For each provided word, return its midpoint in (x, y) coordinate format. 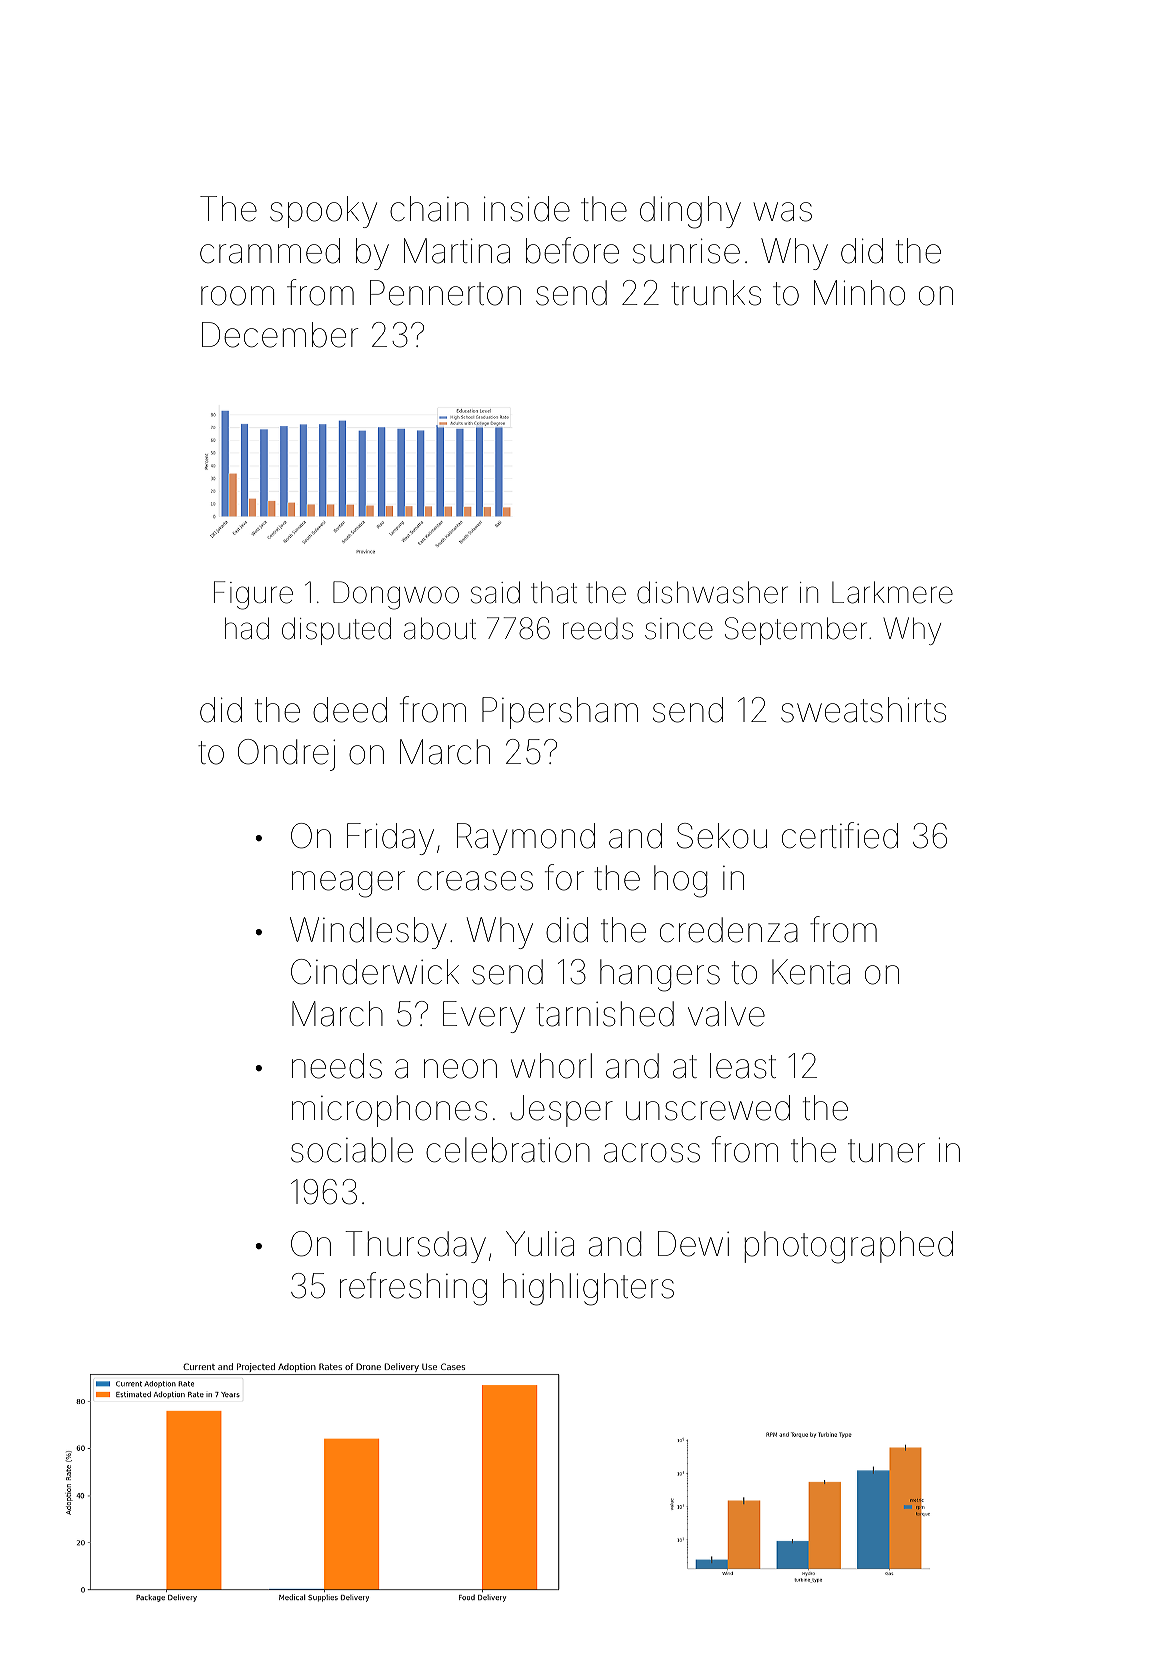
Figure (253, 595)
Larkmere (892, 592)
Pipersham (560, 713)
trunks (716, 293)
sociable (352, 1150)
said (495, 592)
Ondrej (286, 755)
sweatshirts (863, 710)
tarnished (605, 1014)
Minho (859, 293)
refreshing (413, 1289)
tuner (886, 1151)
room (237, 296)
